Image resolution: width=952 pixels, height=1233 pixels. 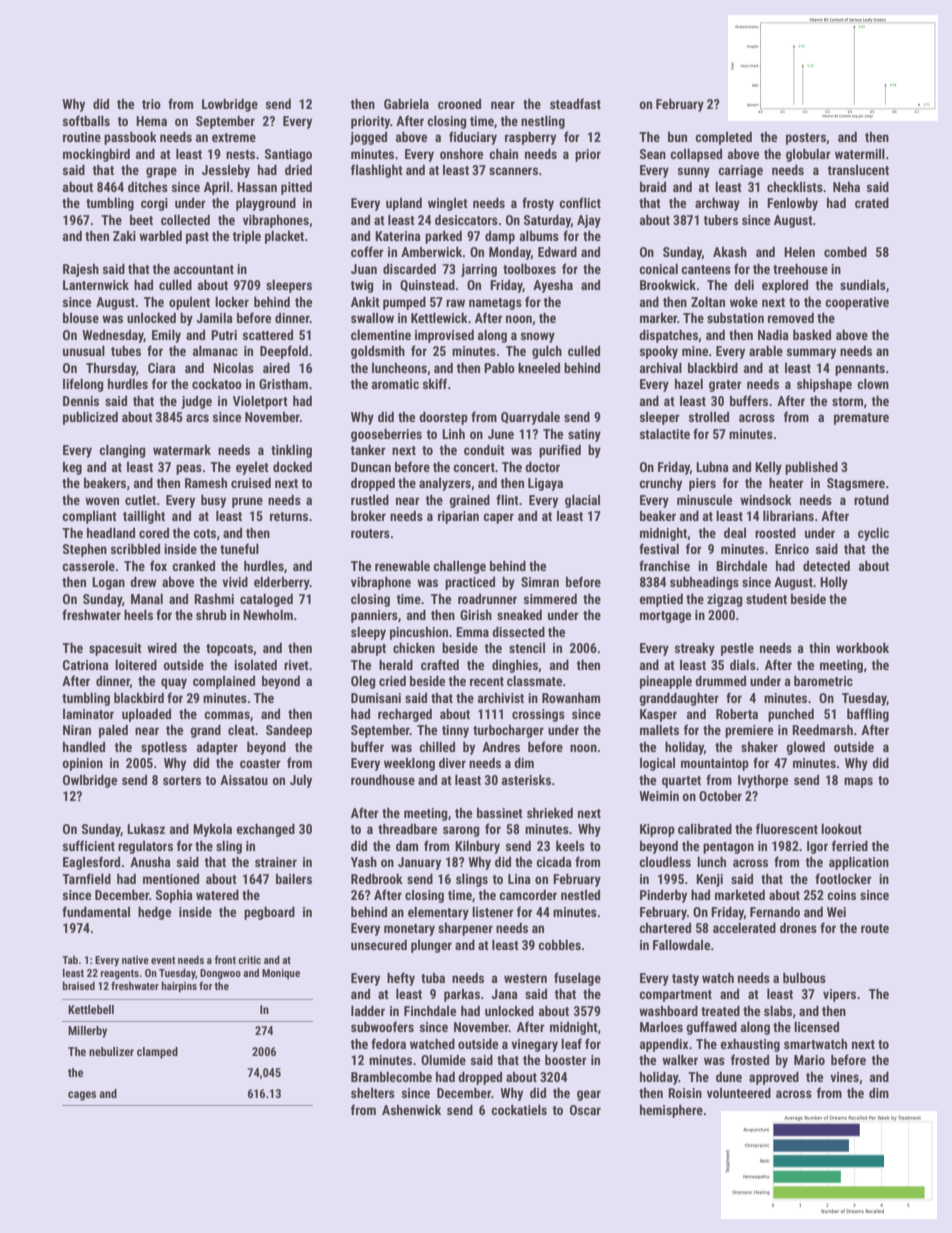 What do you see at coordinates (723, 138) in the screenshot?
I see `completed` at bounding box center [723, 138].
